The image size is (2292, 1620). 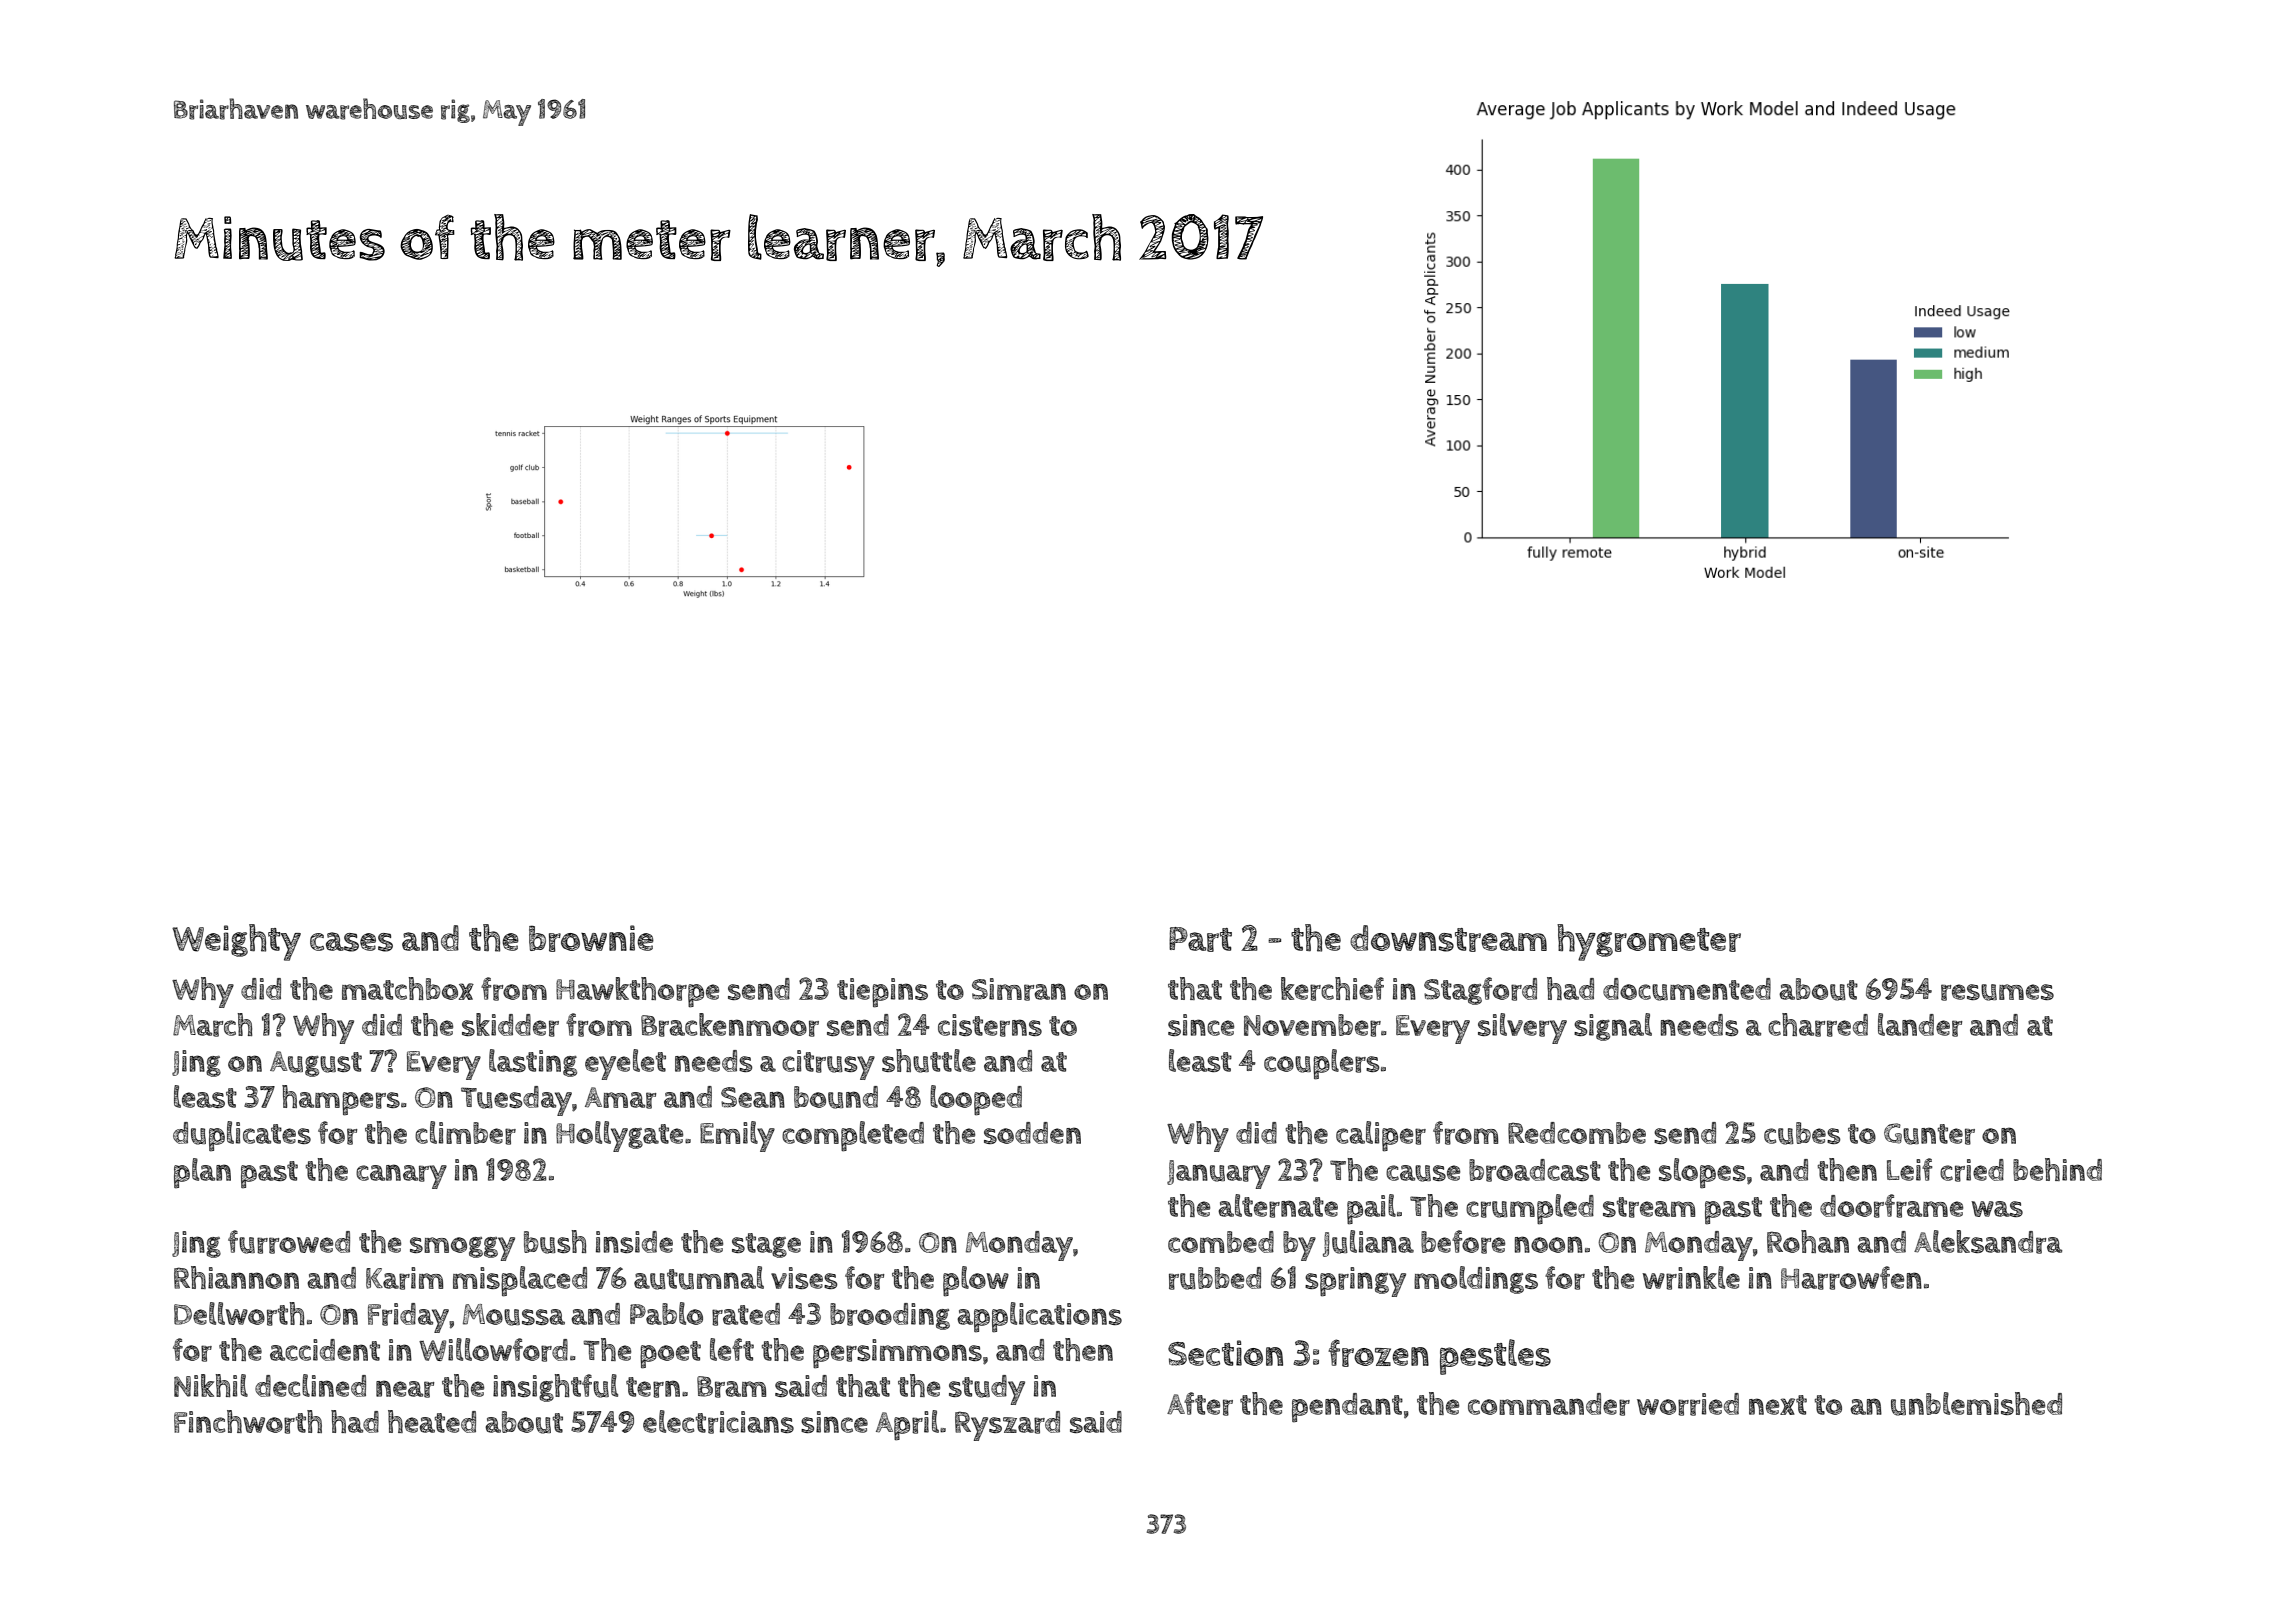 I want to click on Part, so click(x=1200, y=939).
